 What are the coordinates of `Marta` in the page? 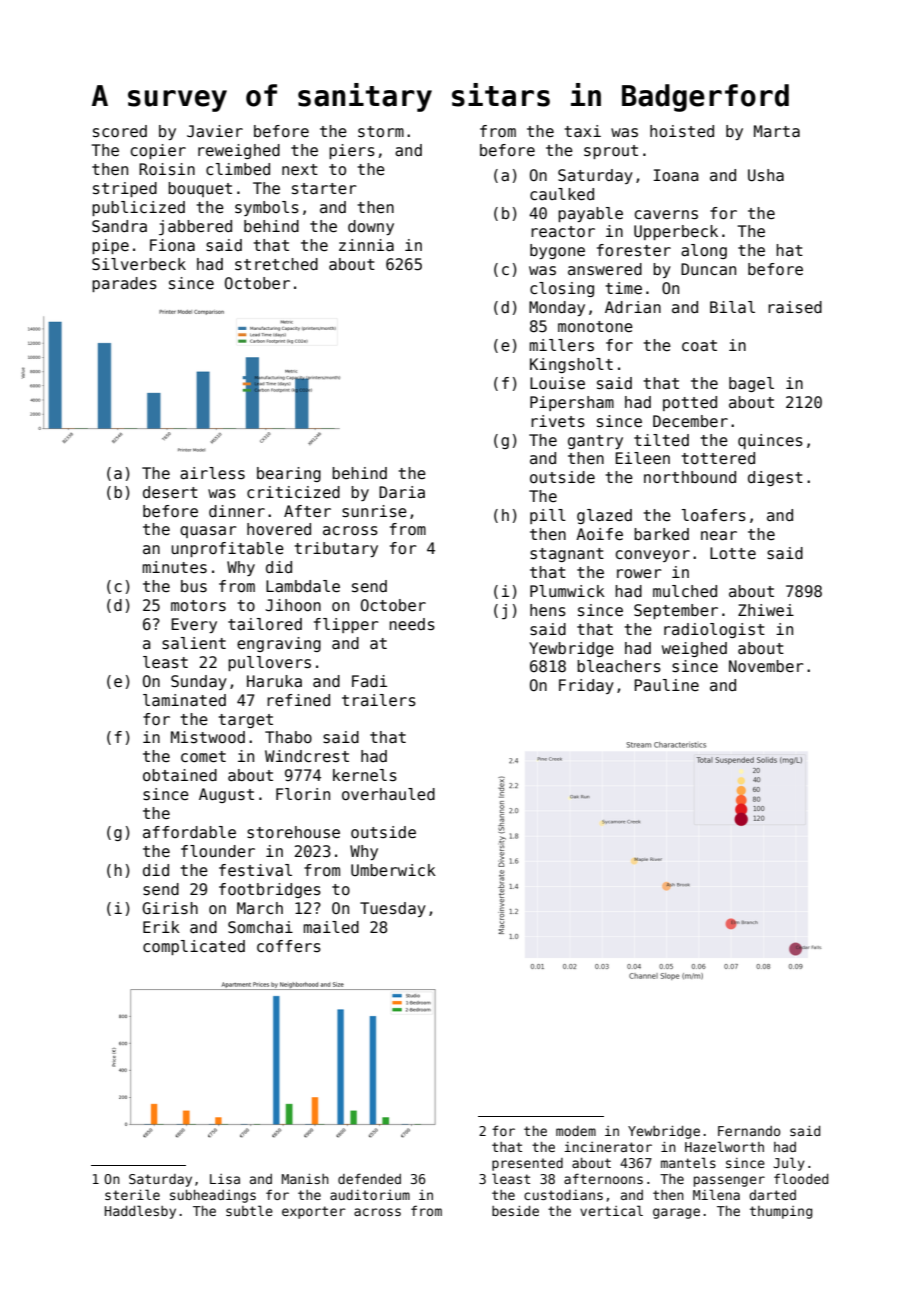 It's located at (777, 131).
